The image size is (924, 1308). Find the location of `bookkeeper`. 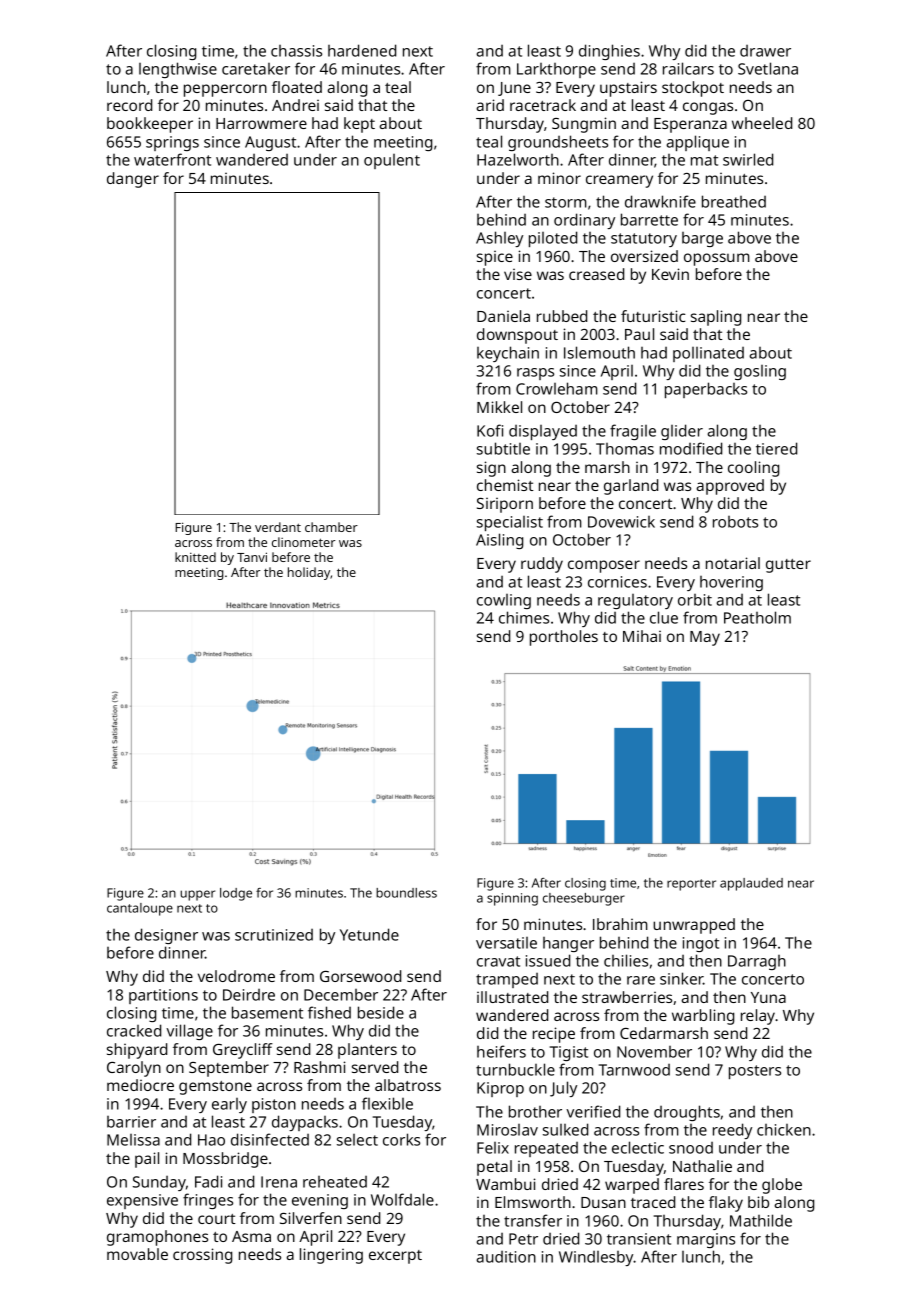

bookkeeper is located at coordinates (150, 125).
